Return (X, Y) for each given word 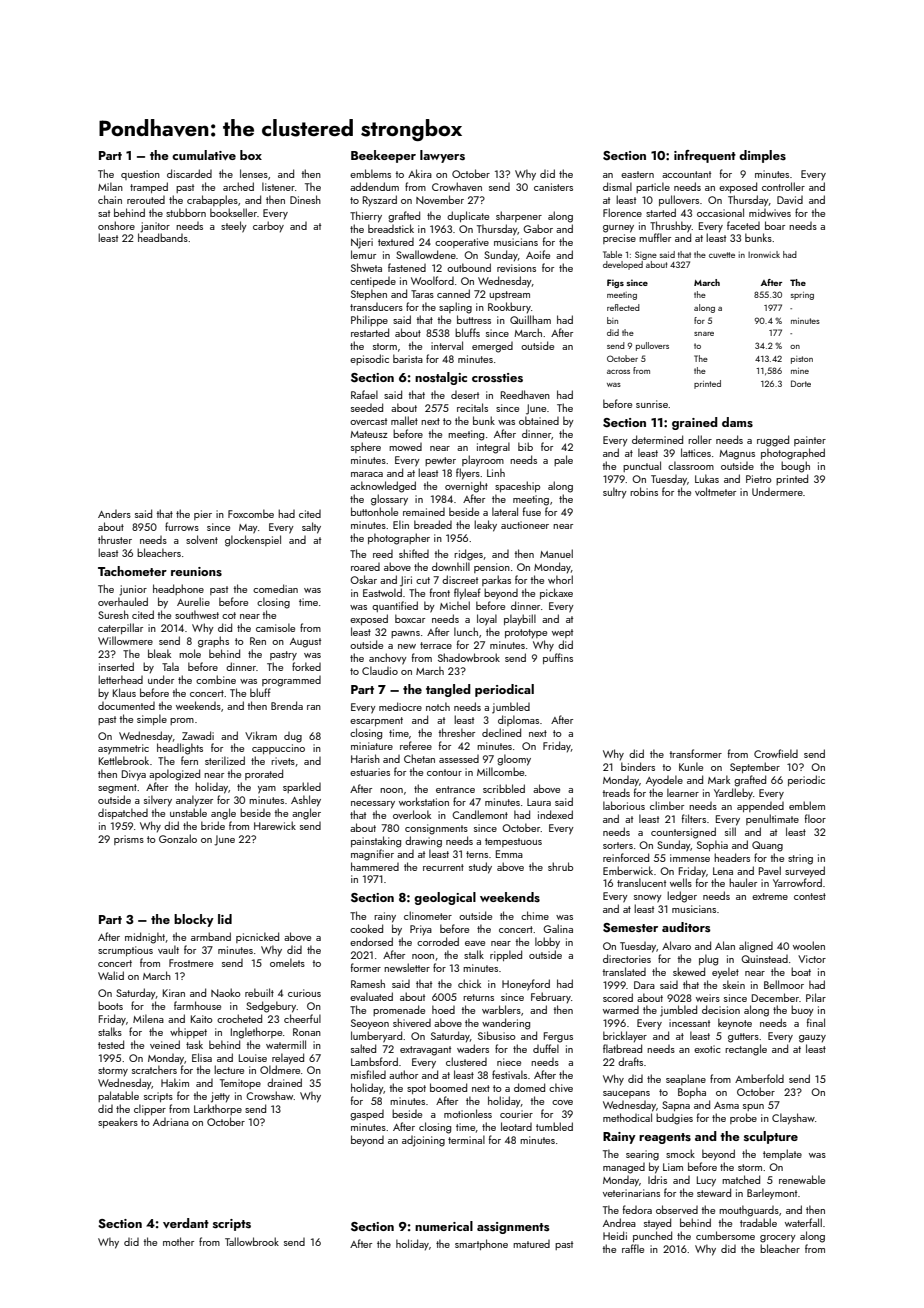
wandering (506, 1024)
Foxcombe (251, 513)
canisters (553, 187)
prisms (129, 840)
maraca (367, 474)
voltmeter (715, 491)
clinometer (428, 915)
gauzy (812, 1039)
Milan (110, 186)
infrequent (705, 156)
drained (284, 1082)
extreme (770, 896)
